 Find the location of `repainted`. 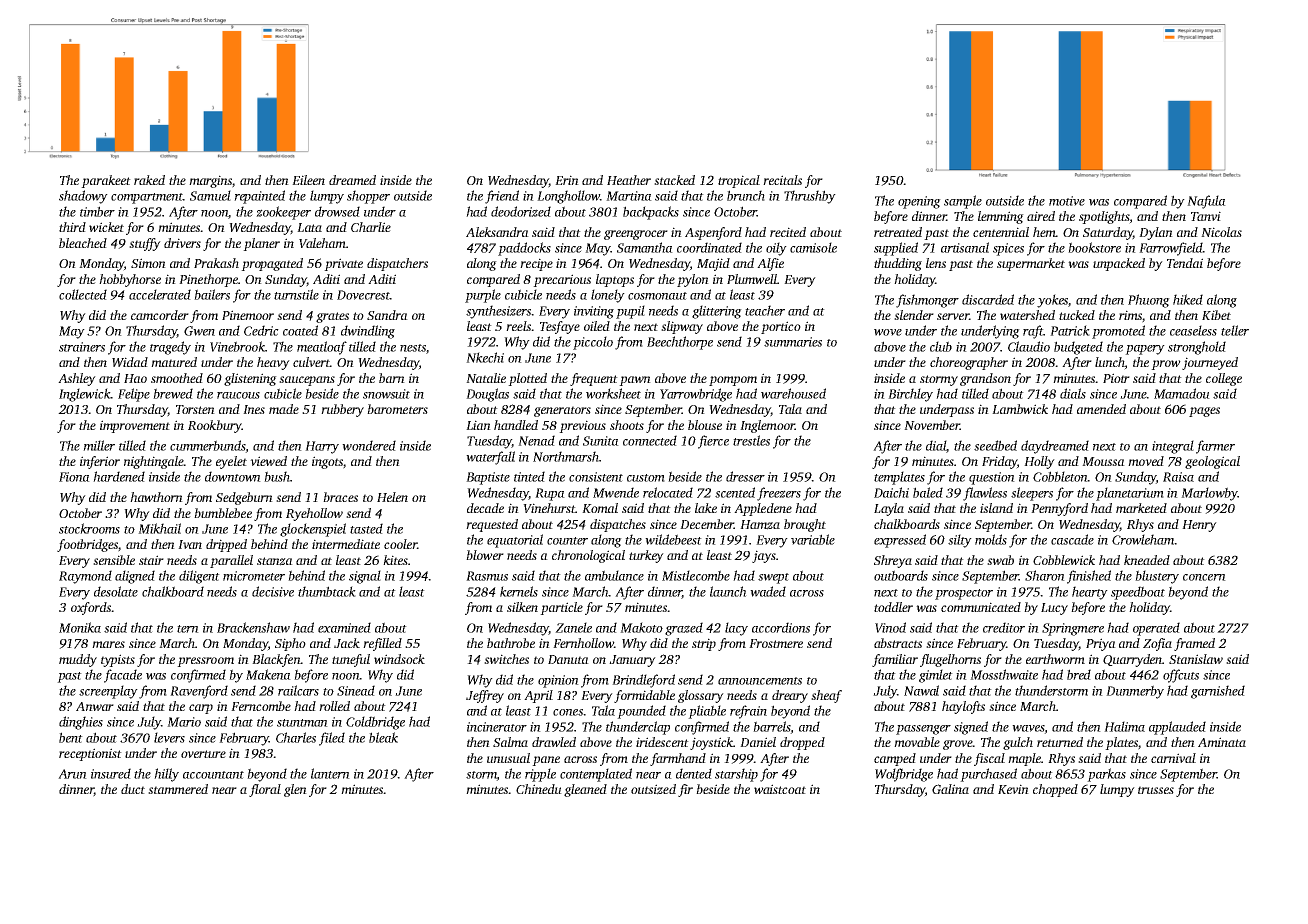

repainted is located at coordinates (259, 197).
